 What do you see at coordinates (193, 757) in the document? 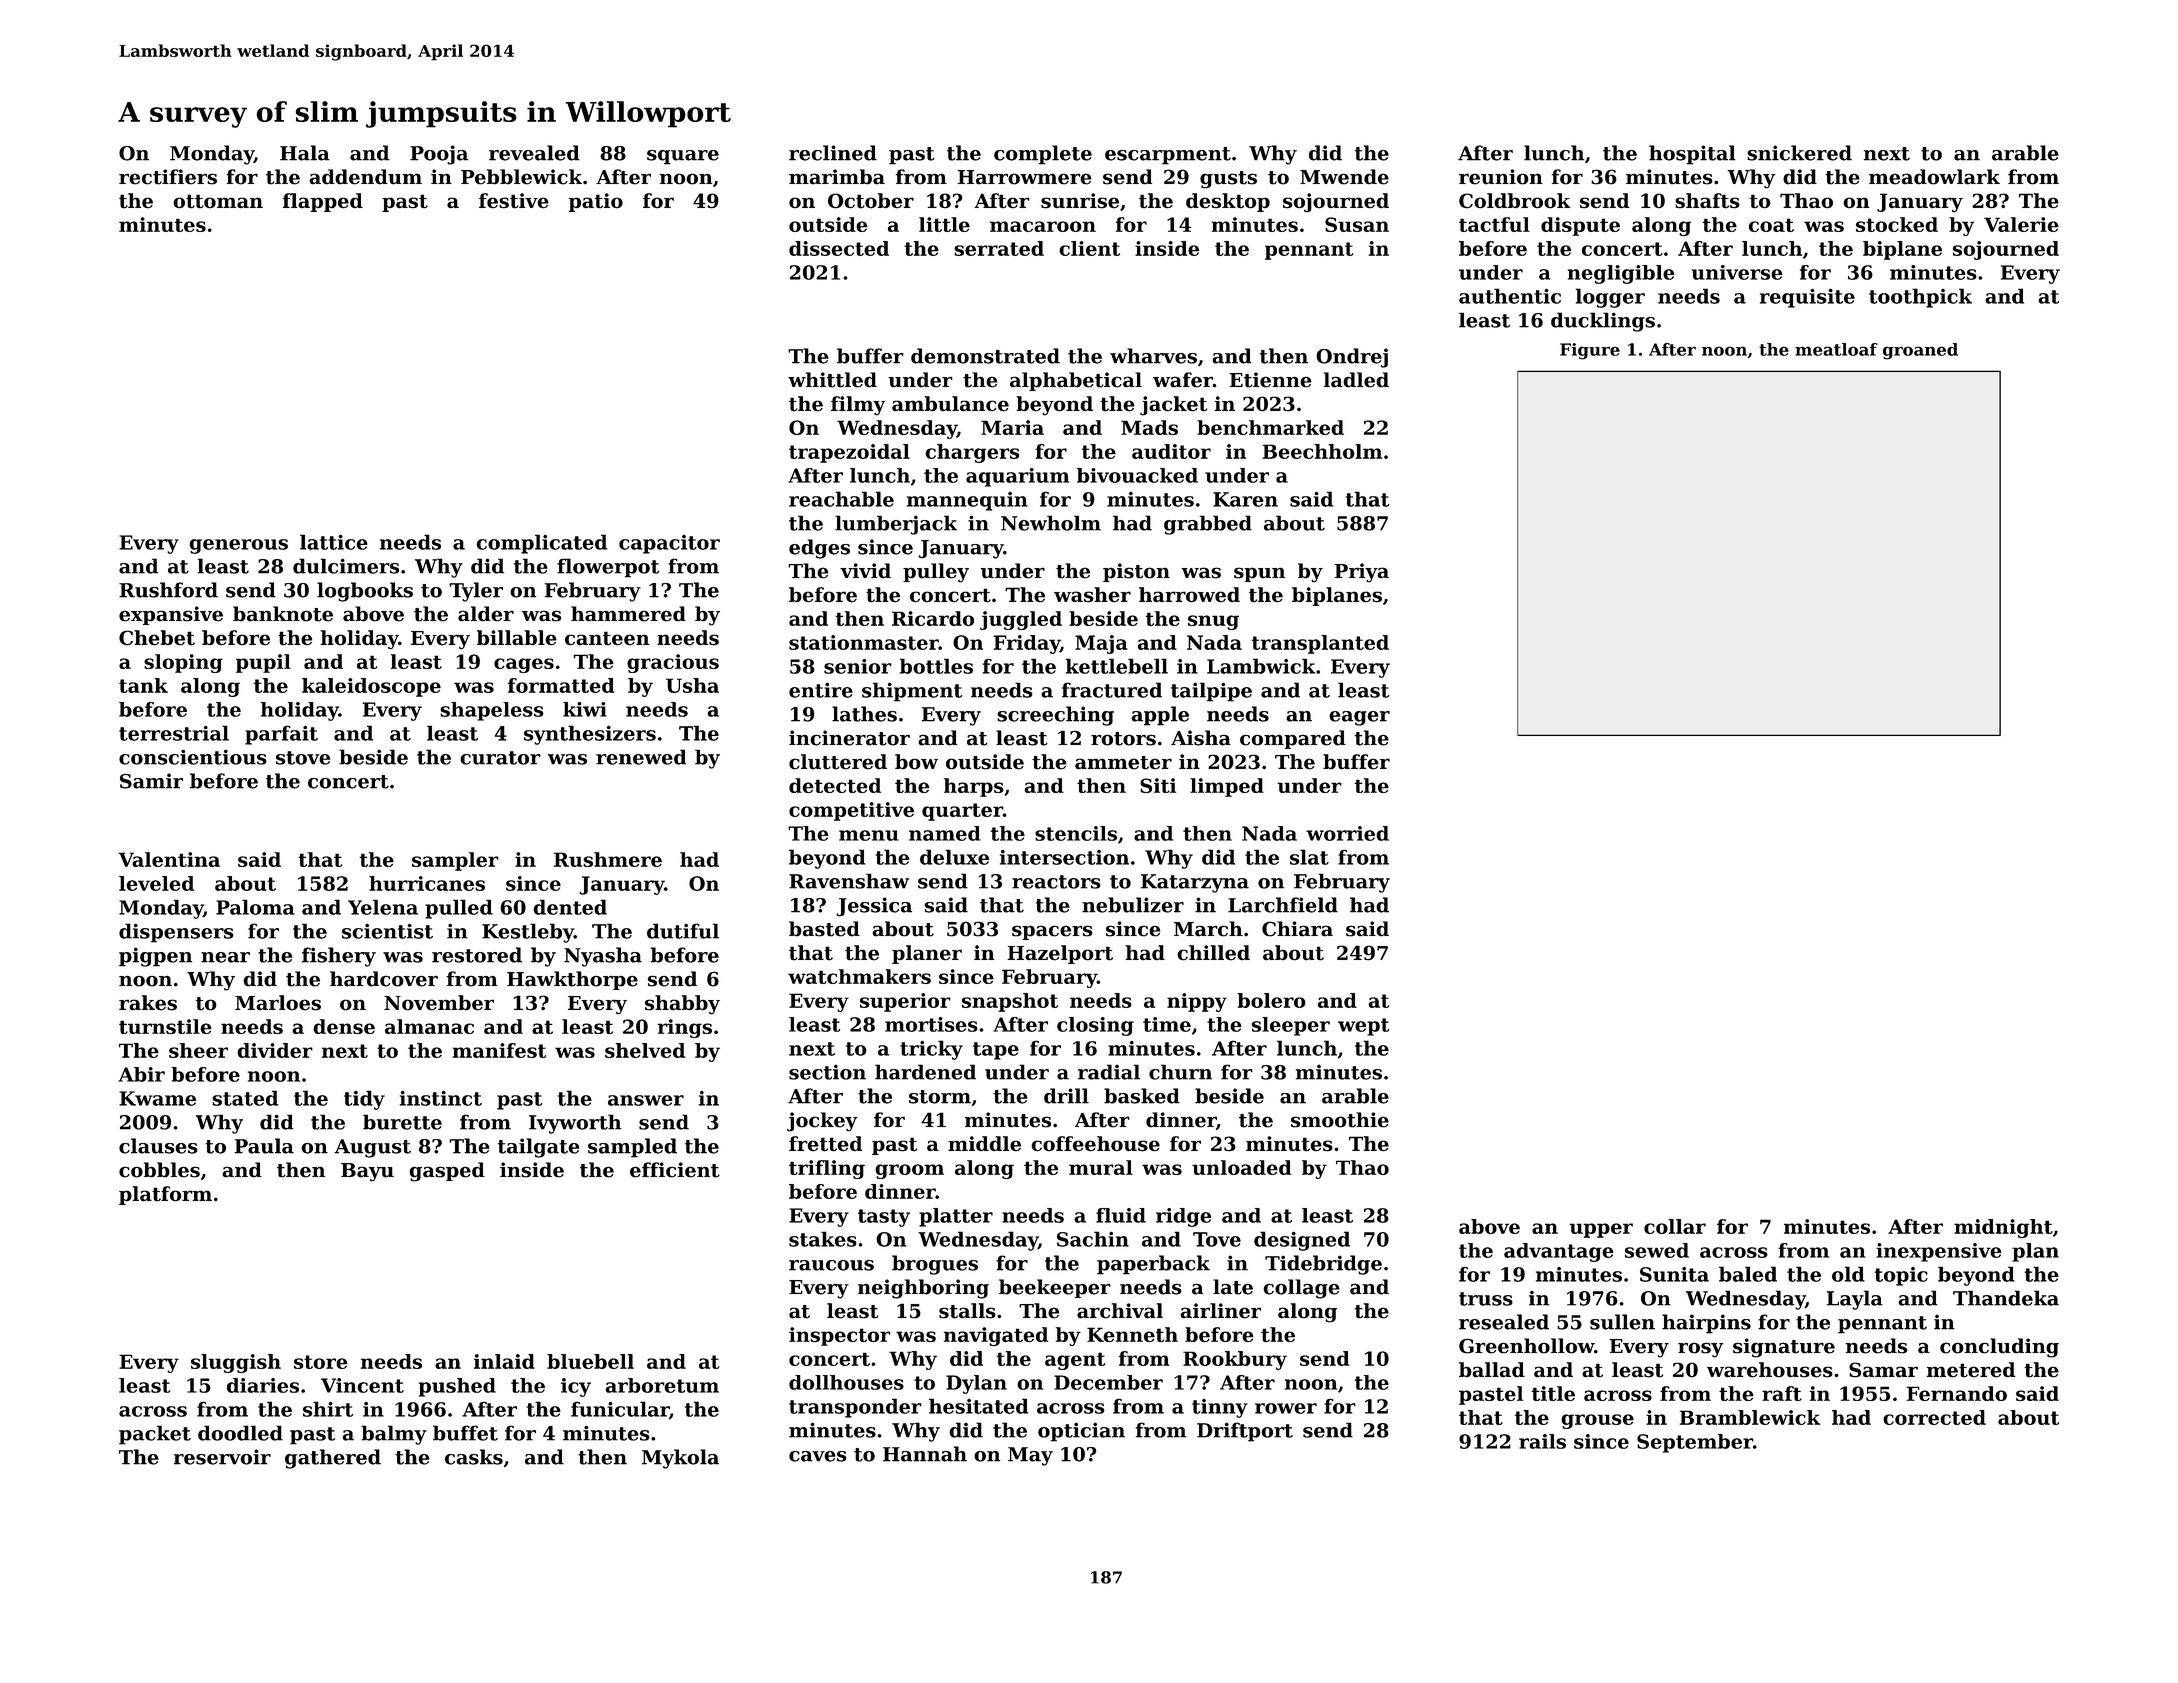
I see `conscientious` at bounding box center [193, 757].
